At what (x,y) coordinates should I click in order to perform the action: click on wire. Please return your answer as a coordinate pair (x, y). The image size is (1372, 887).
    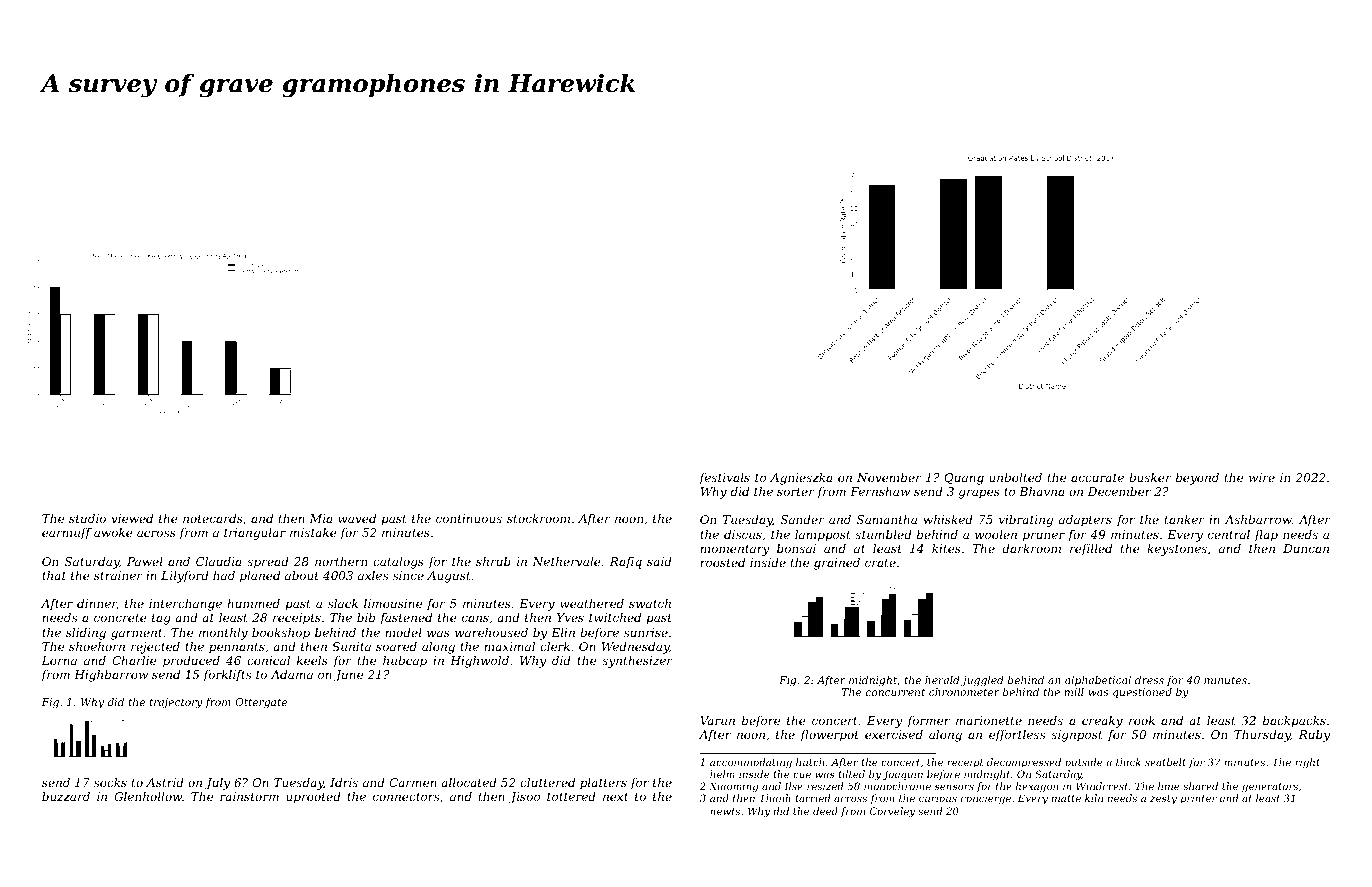
    Looking at the image, I should click on (1262, 477).
